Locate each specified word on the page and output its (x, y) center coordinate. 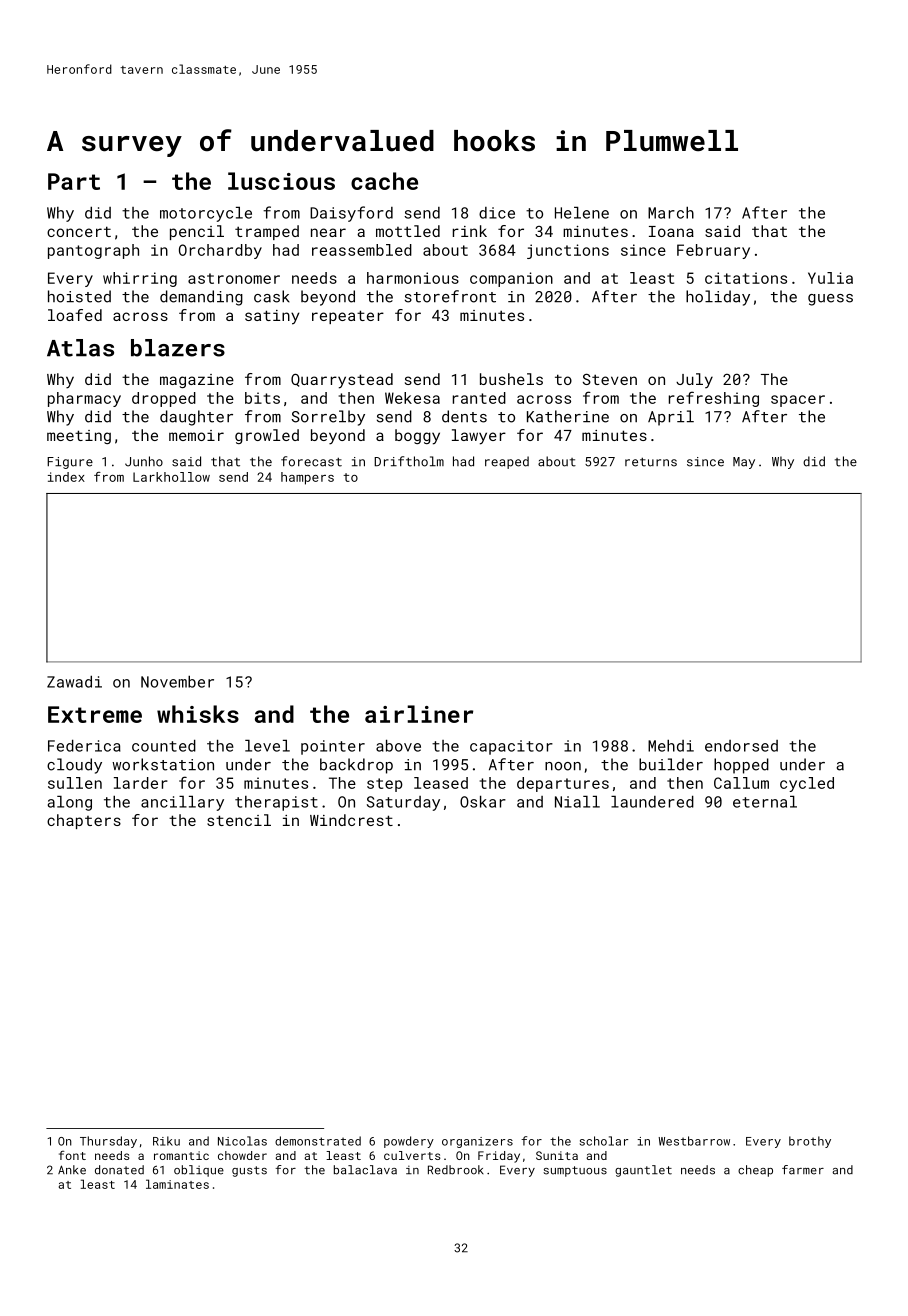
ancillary (182, 803)
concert (79, 231)
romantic (181, 1155)
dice (497, 213)
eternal (765, 802)
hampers (307, 478)
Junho (144, 461)
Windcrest (351, 820)
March (671, 213)
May (744, 463)
